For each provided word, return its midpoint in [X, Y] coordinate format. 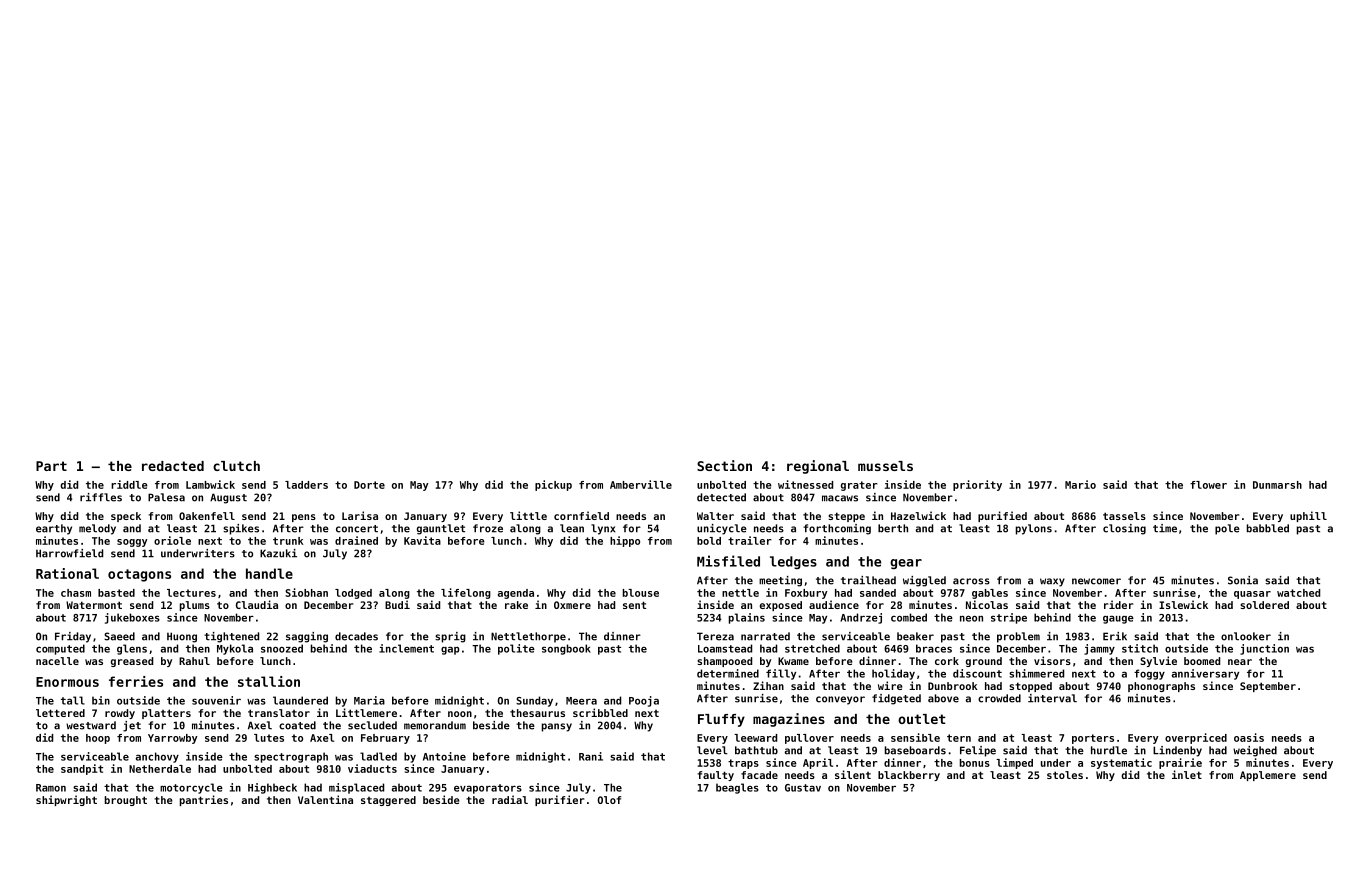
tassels [1124, 516]
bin [101, 700]
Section [724, 465]
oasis [1249, 737]
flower [1208, 485]
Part [51, 466]
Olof [609, 800]
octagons [139, 575]
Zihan [768, 685]
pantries [204, 800]
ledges [793, 562]
